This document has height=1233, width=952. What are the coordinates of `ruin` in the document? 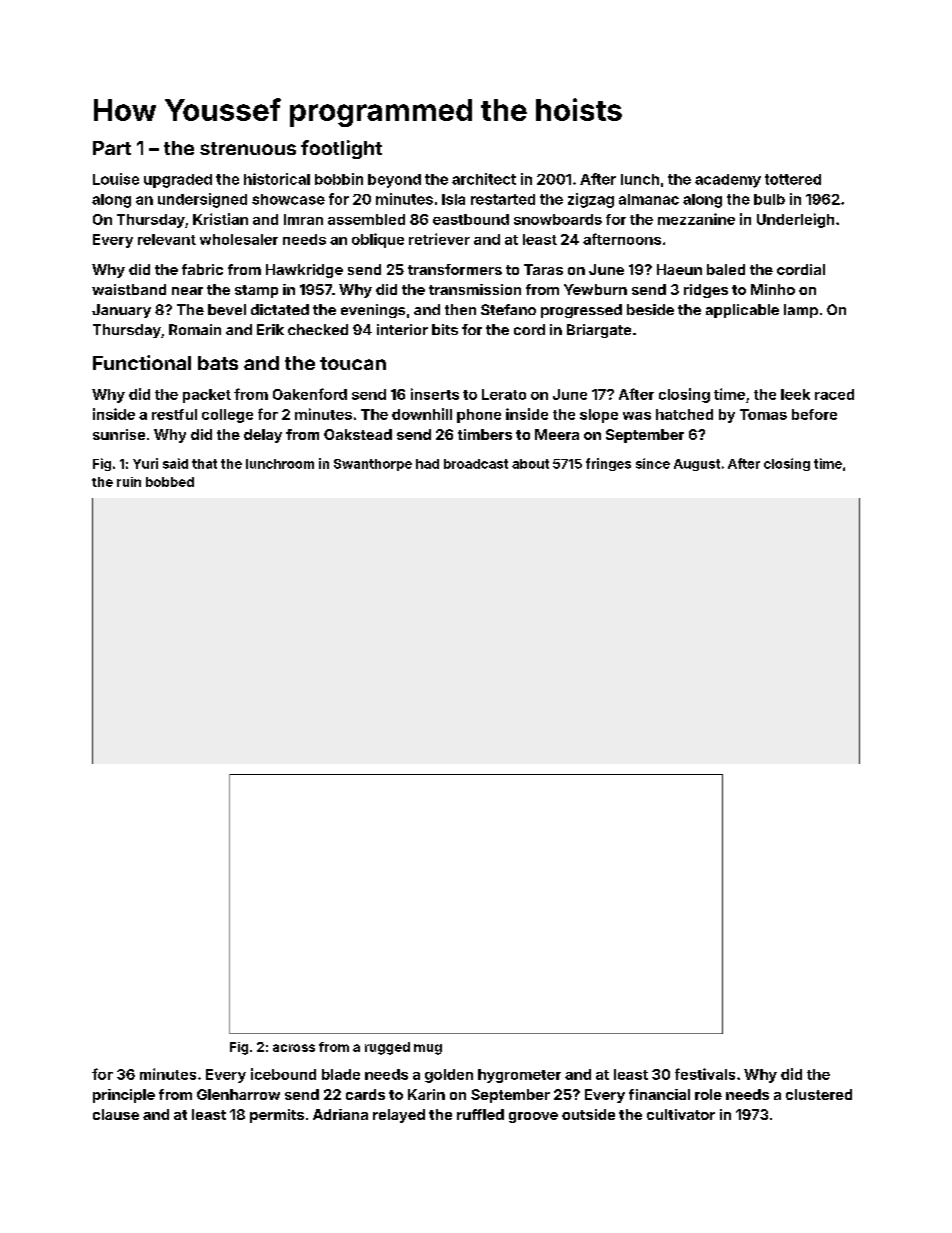 It's located at (129, 482).
